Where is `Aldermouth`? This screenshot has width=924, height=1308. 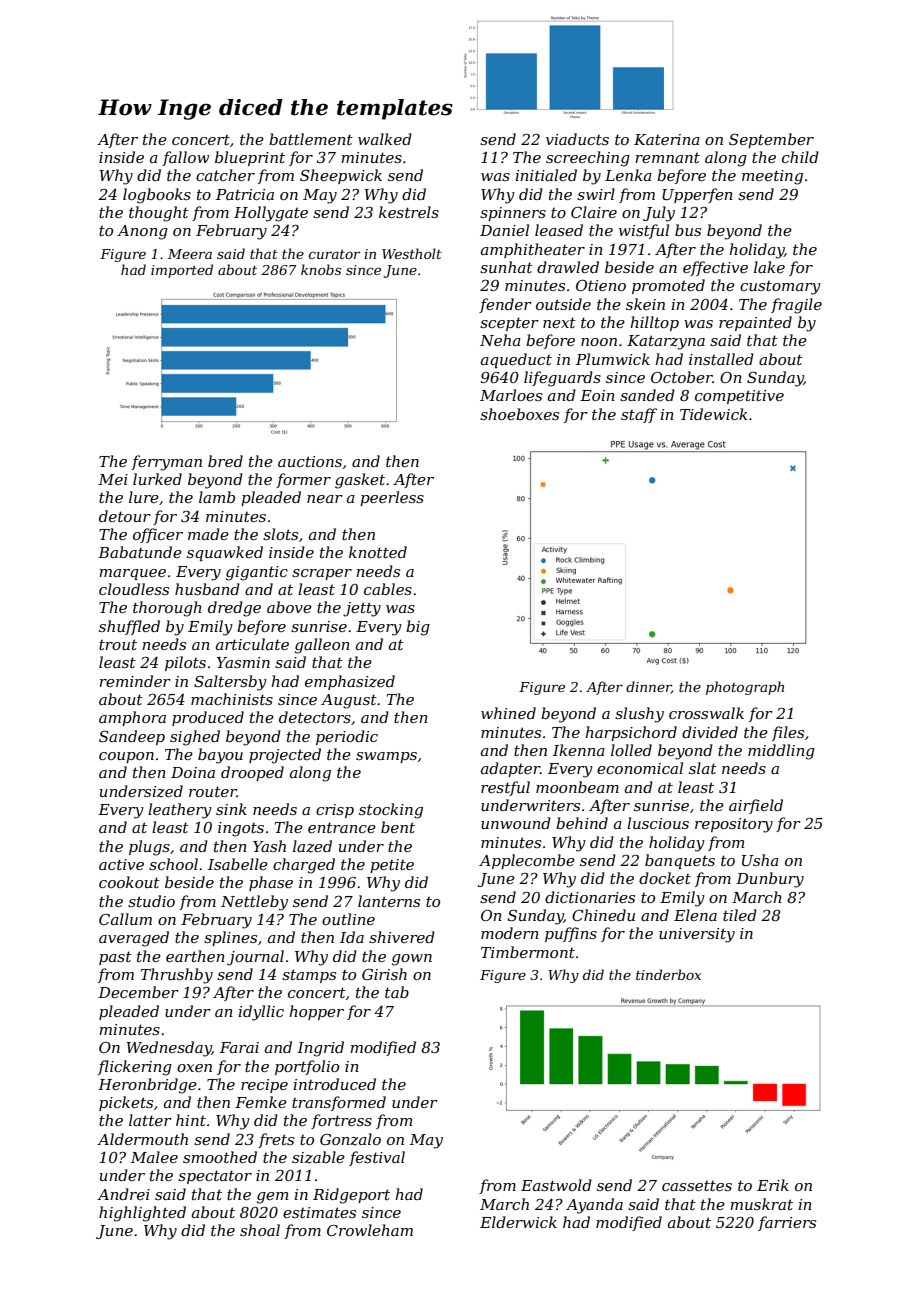
Aldermouth is located at coordinates (142, 1139).
